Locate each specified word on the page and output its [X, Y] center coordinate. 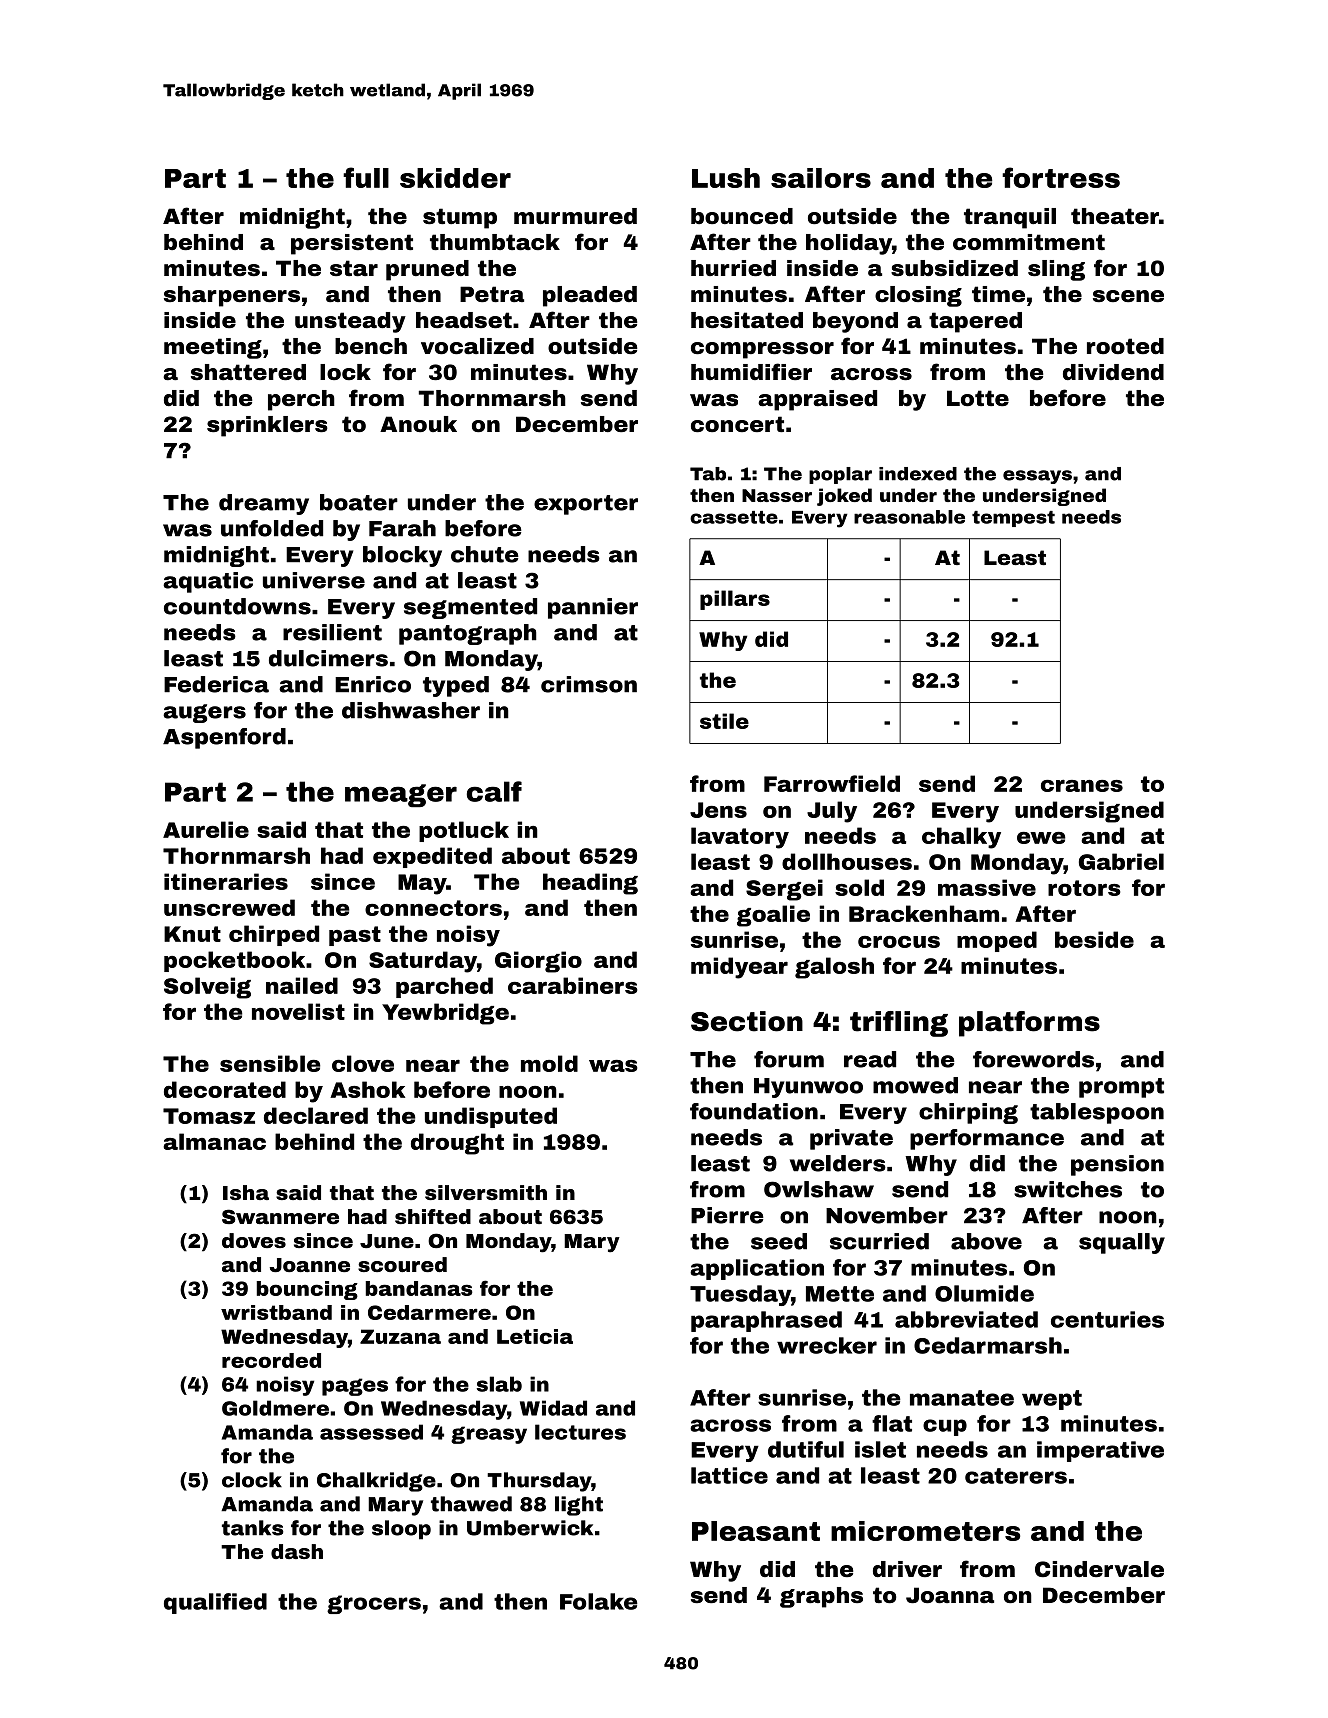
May [422, 884]
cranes [1082, 786]
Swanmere [280, 1216]
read [870, 1059]
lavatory [740, 838]
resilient [332, 632]
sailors [821, 178]
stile [724, 721]
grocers [374, 1604]
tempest [1013, 519]
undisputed [491, 1117]
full [366, 177]
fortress [1061, 177]
